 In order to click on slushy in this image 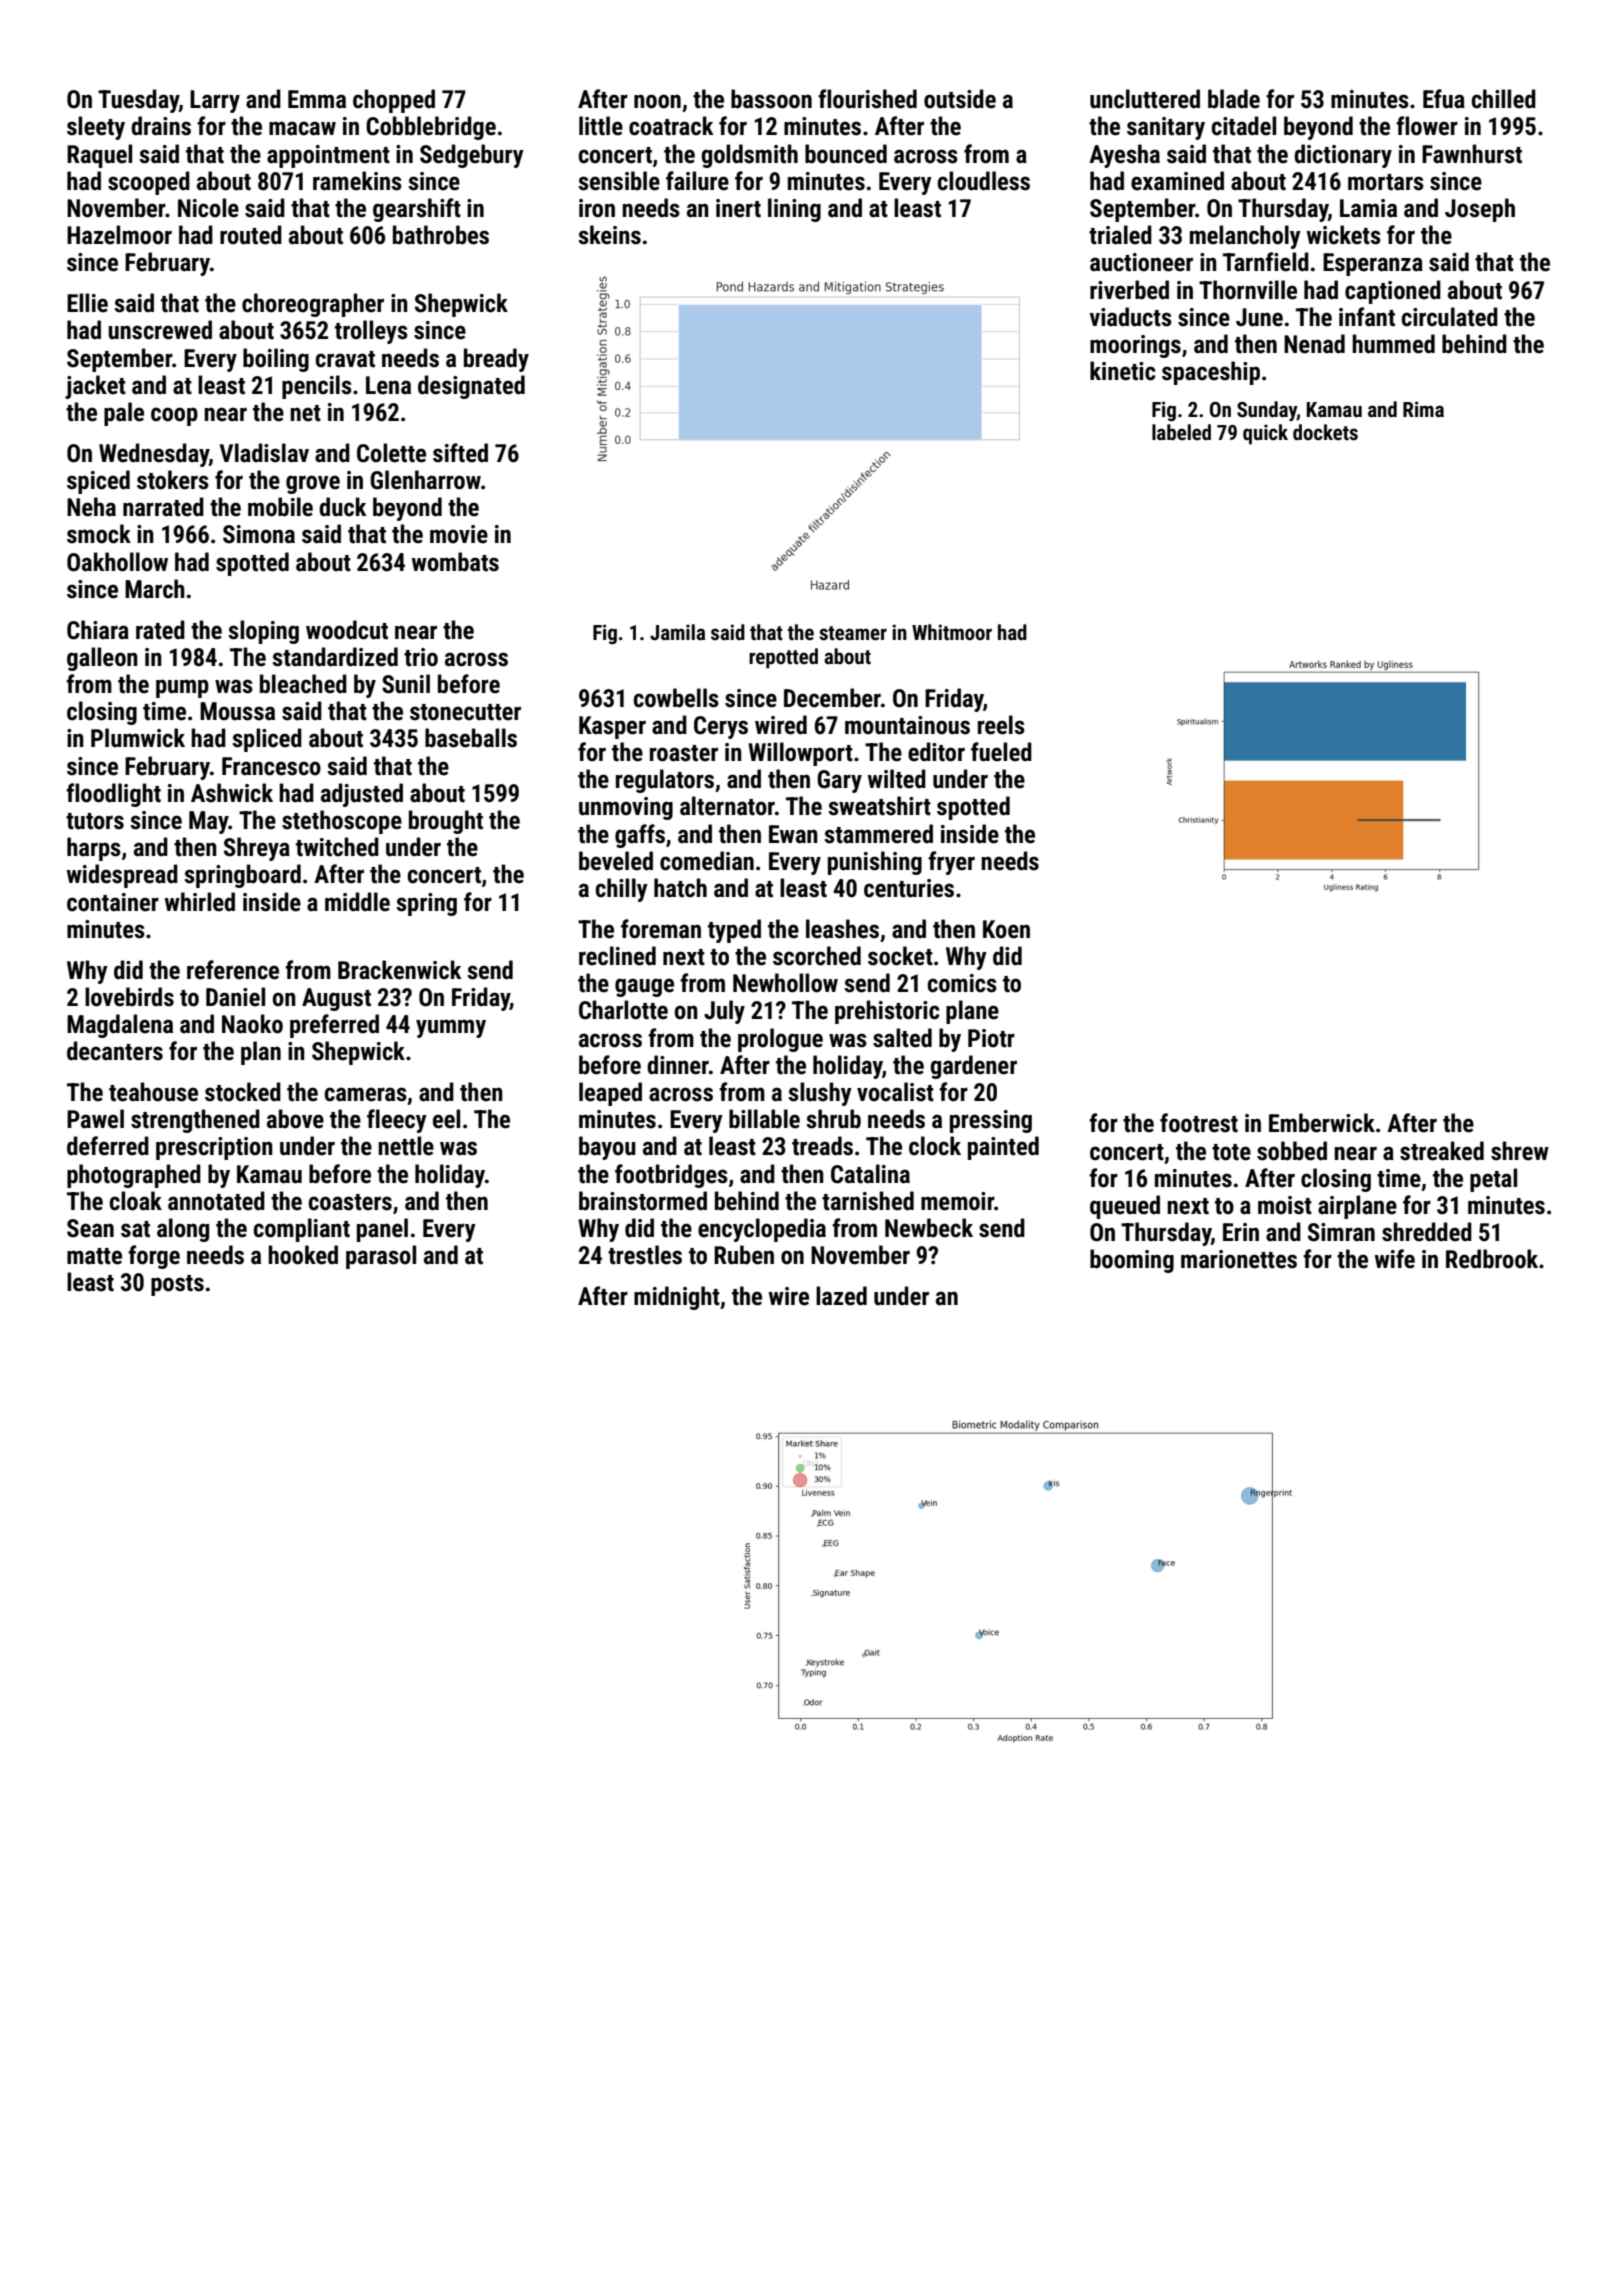, I will do `click(820, 1094)`.
